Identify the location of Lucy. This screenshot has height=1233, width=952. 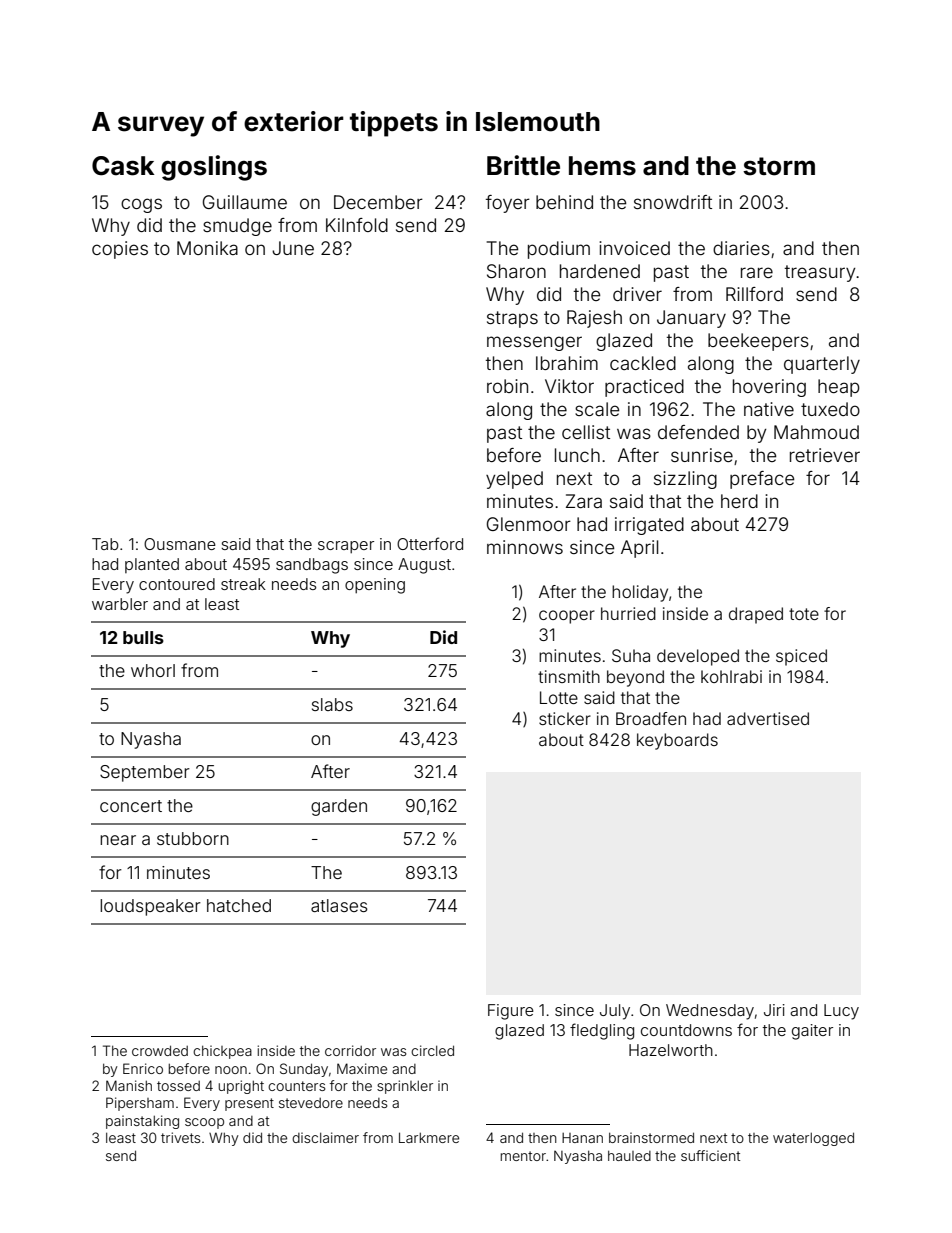
(841, 1012).
